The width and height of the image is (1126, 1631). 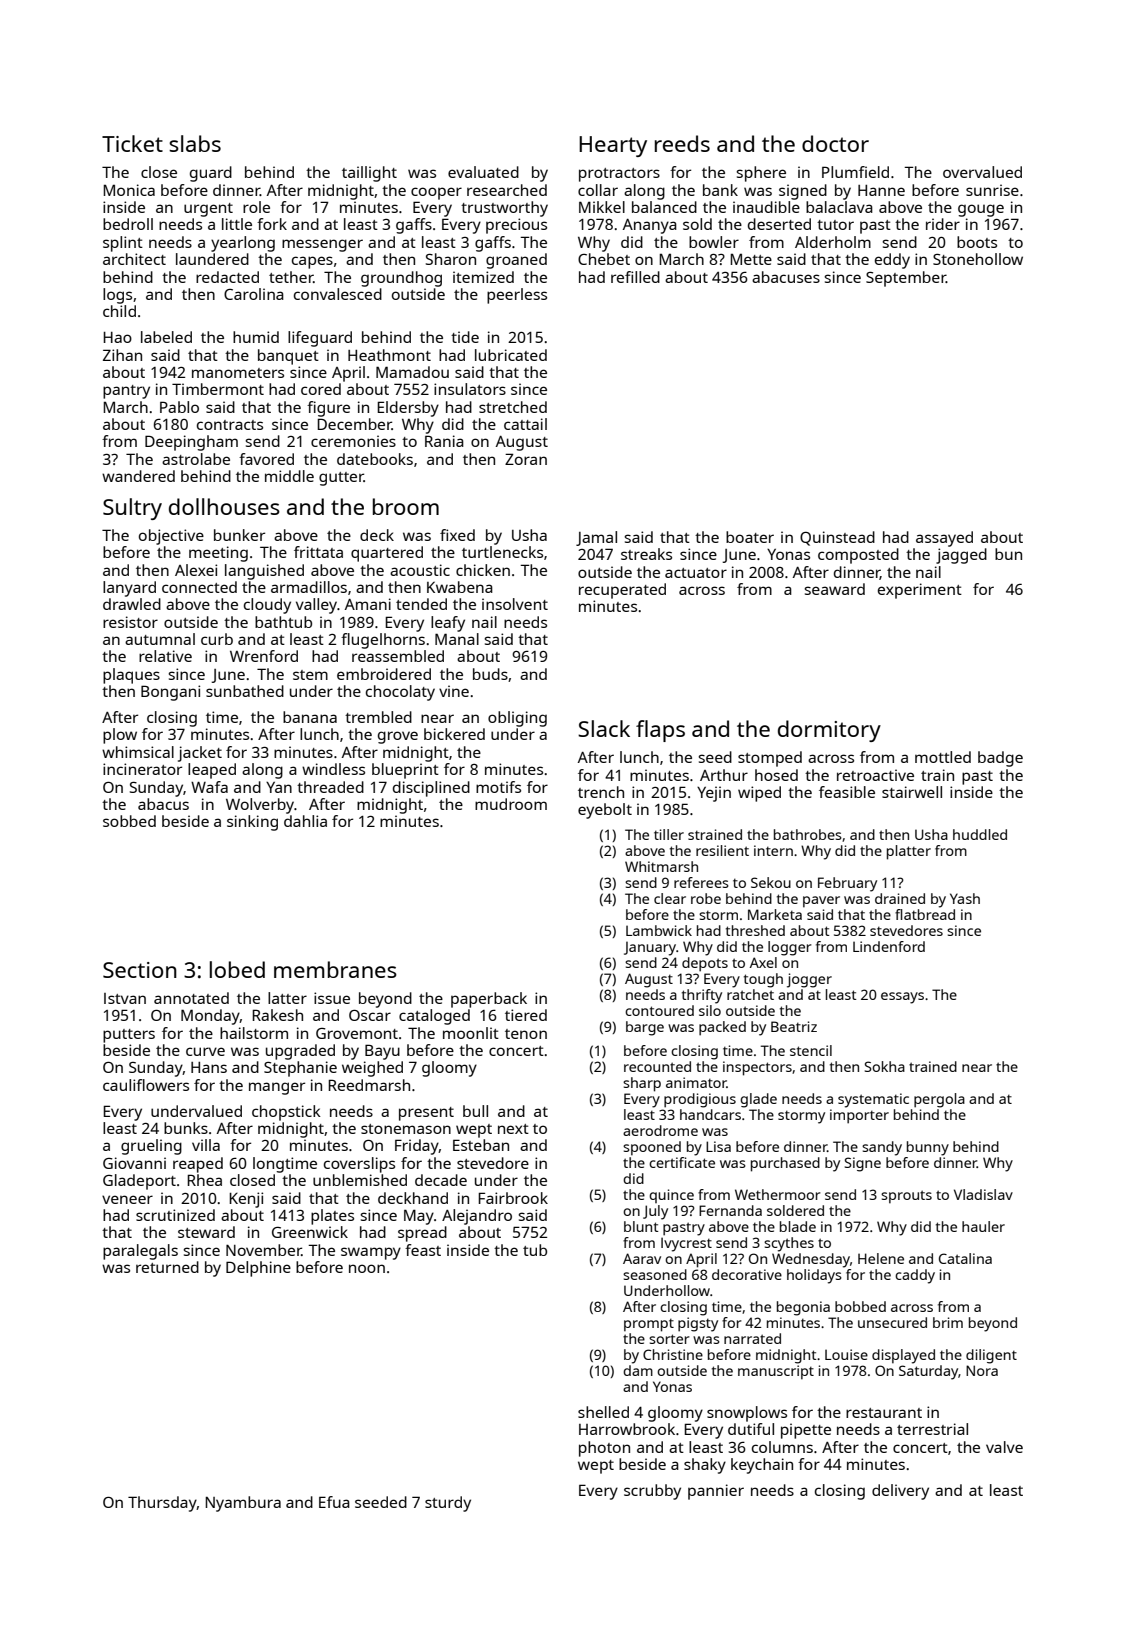 What do you see at coordinates (1000, 759) in the image?
I see `badge` at bounding box center [1000, 759].
